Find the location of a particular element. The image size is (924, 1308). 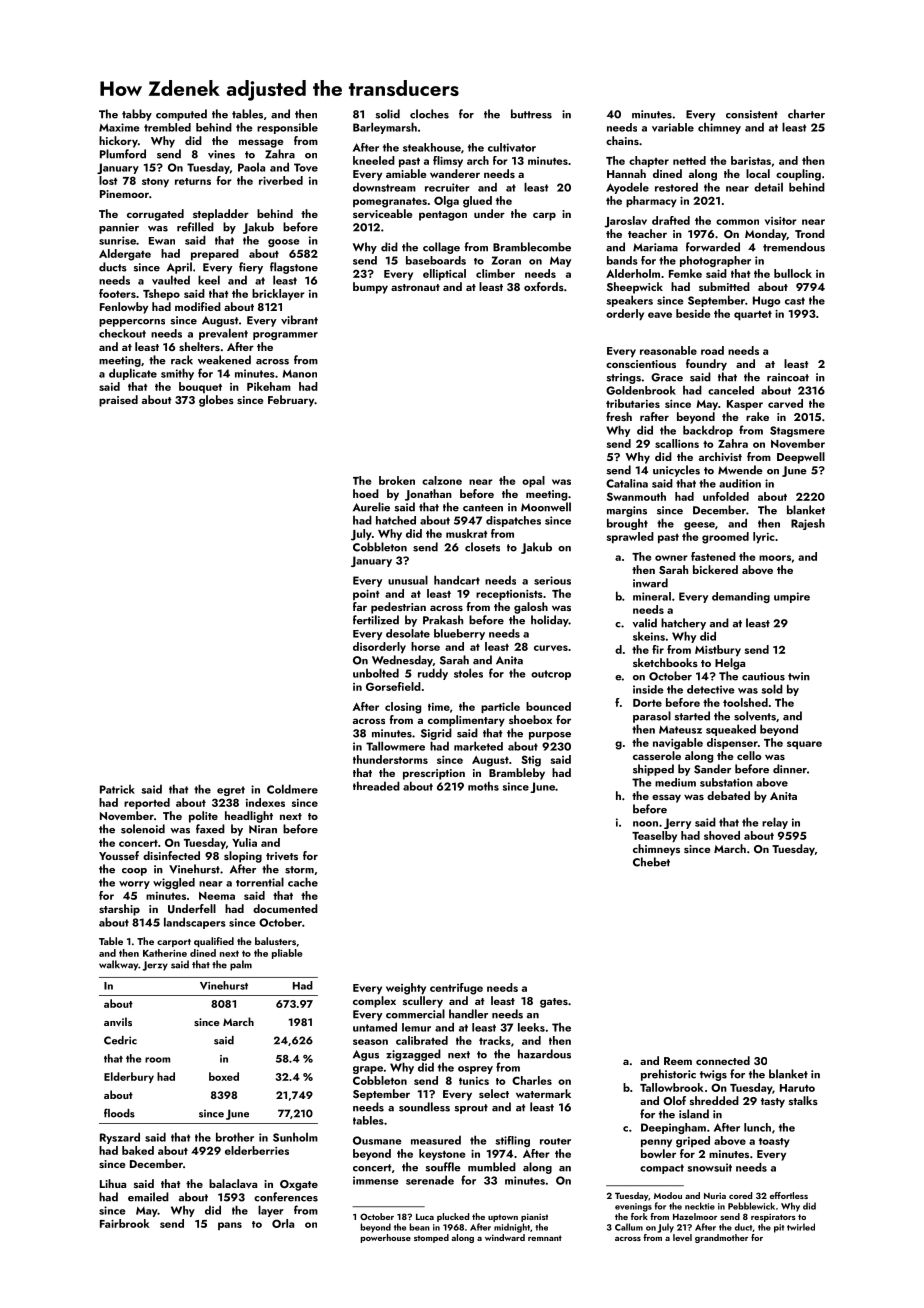

square is located at coordinates (804, 745).
